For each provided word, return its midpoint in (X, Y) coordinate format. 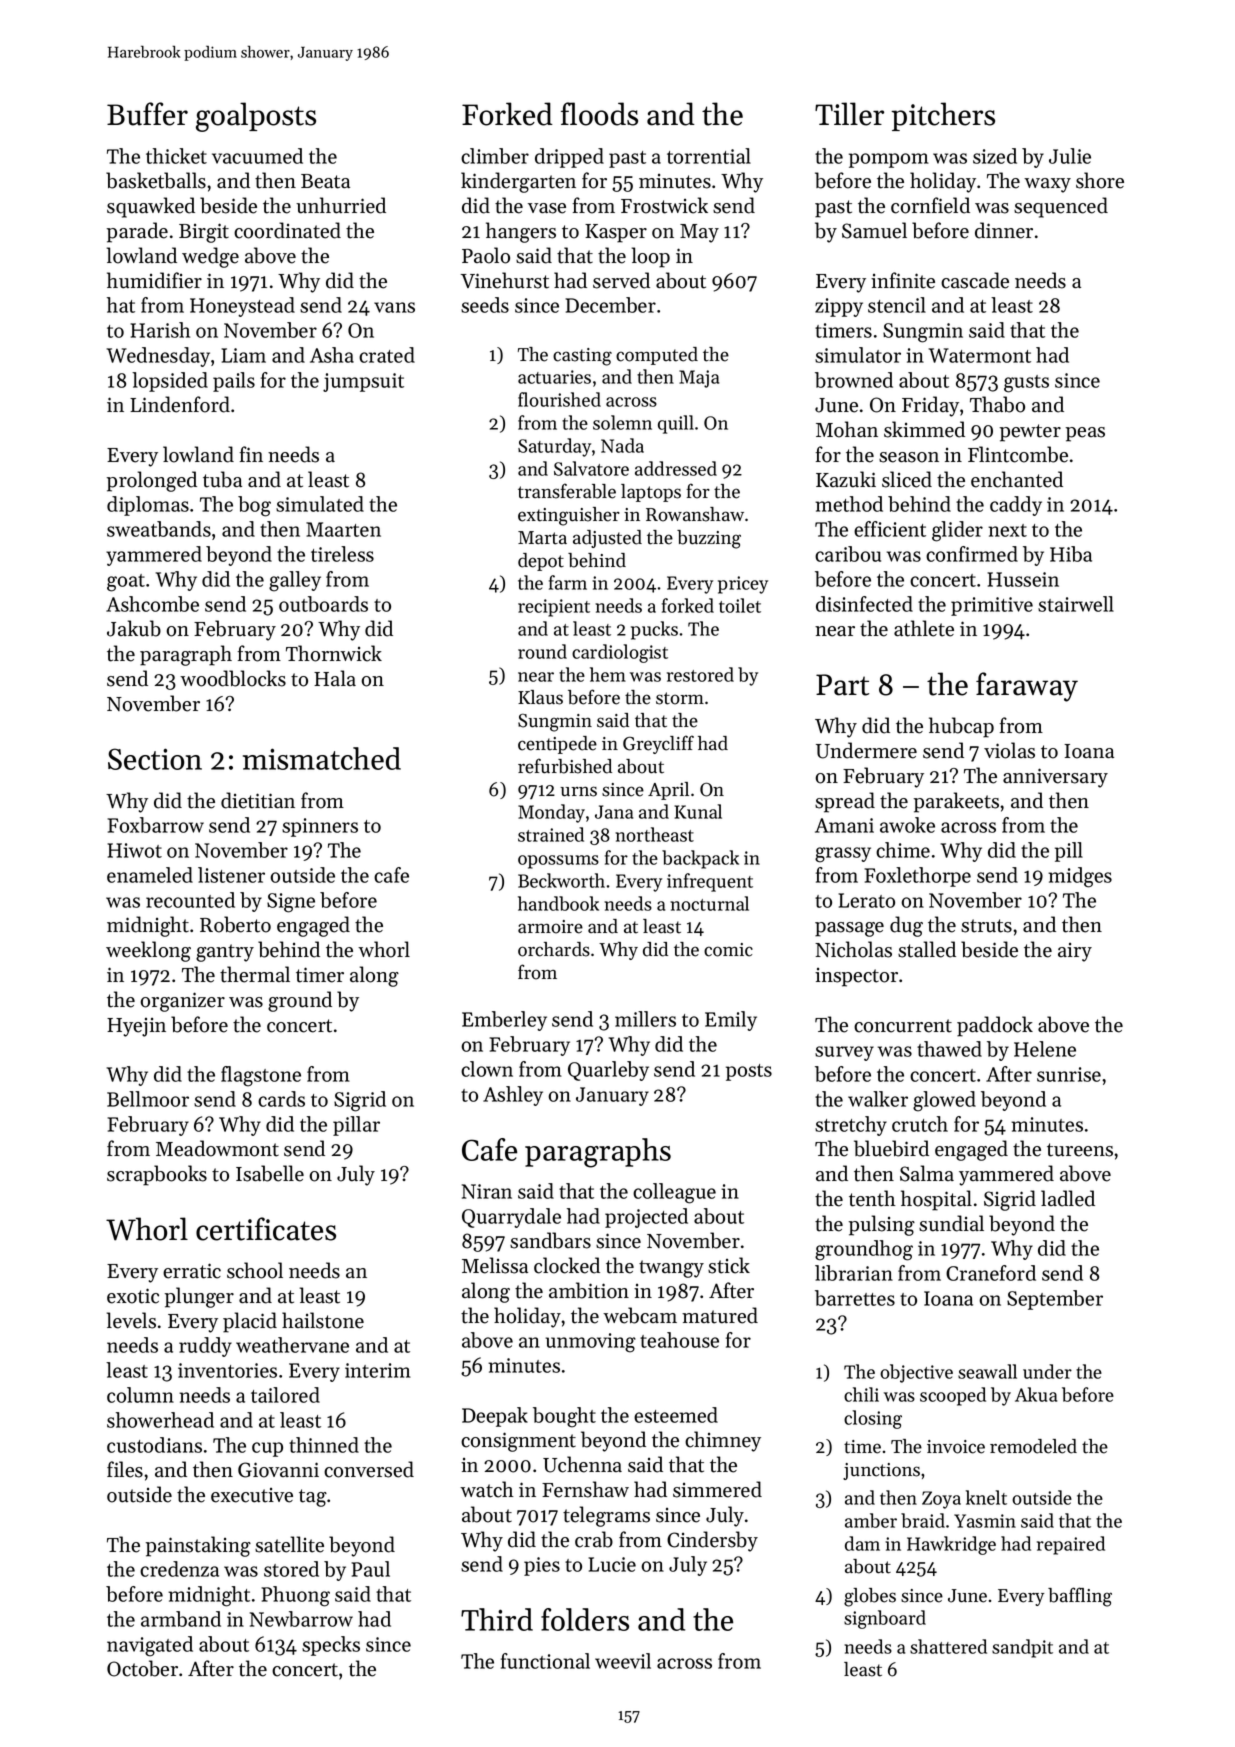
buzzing (709, 539)
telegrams (606, 1516)
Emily (731, 1021)
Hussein (1023, 579)
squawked (151, 207)
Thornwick (334, 653)
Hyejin (136, 1027)
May (699, 233)
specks (331, 1646)
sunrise (1069, 1074)
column (140, 1395)
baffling (1080, 1597)
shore (1100, 180)
